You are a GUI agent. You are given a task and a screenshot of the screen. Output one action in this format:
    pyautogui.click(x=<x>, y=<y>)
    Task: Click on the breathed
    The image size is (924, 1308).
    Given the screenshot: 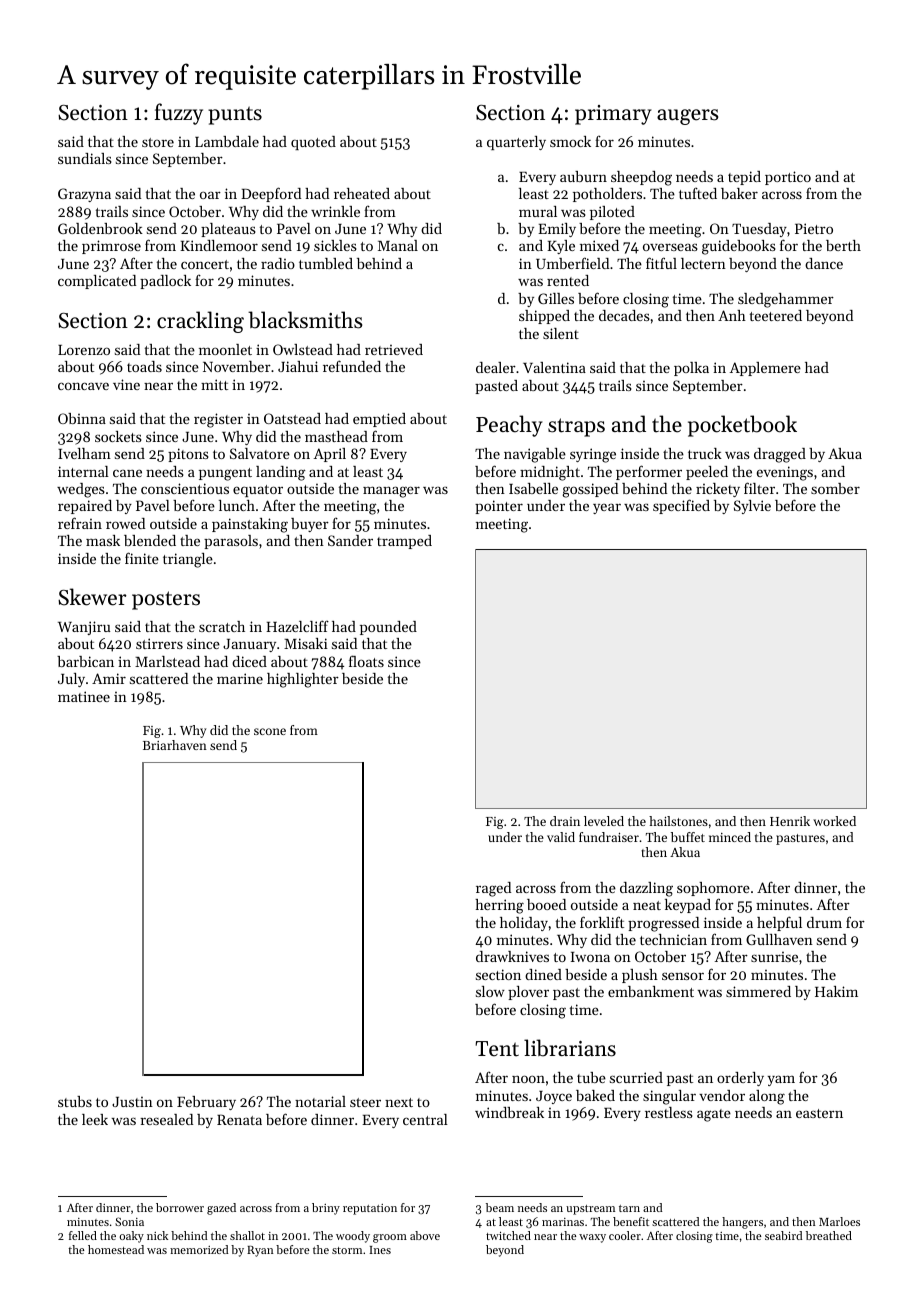 What is the action you would take?
    pyautogui.click(x=829, y=1235)
